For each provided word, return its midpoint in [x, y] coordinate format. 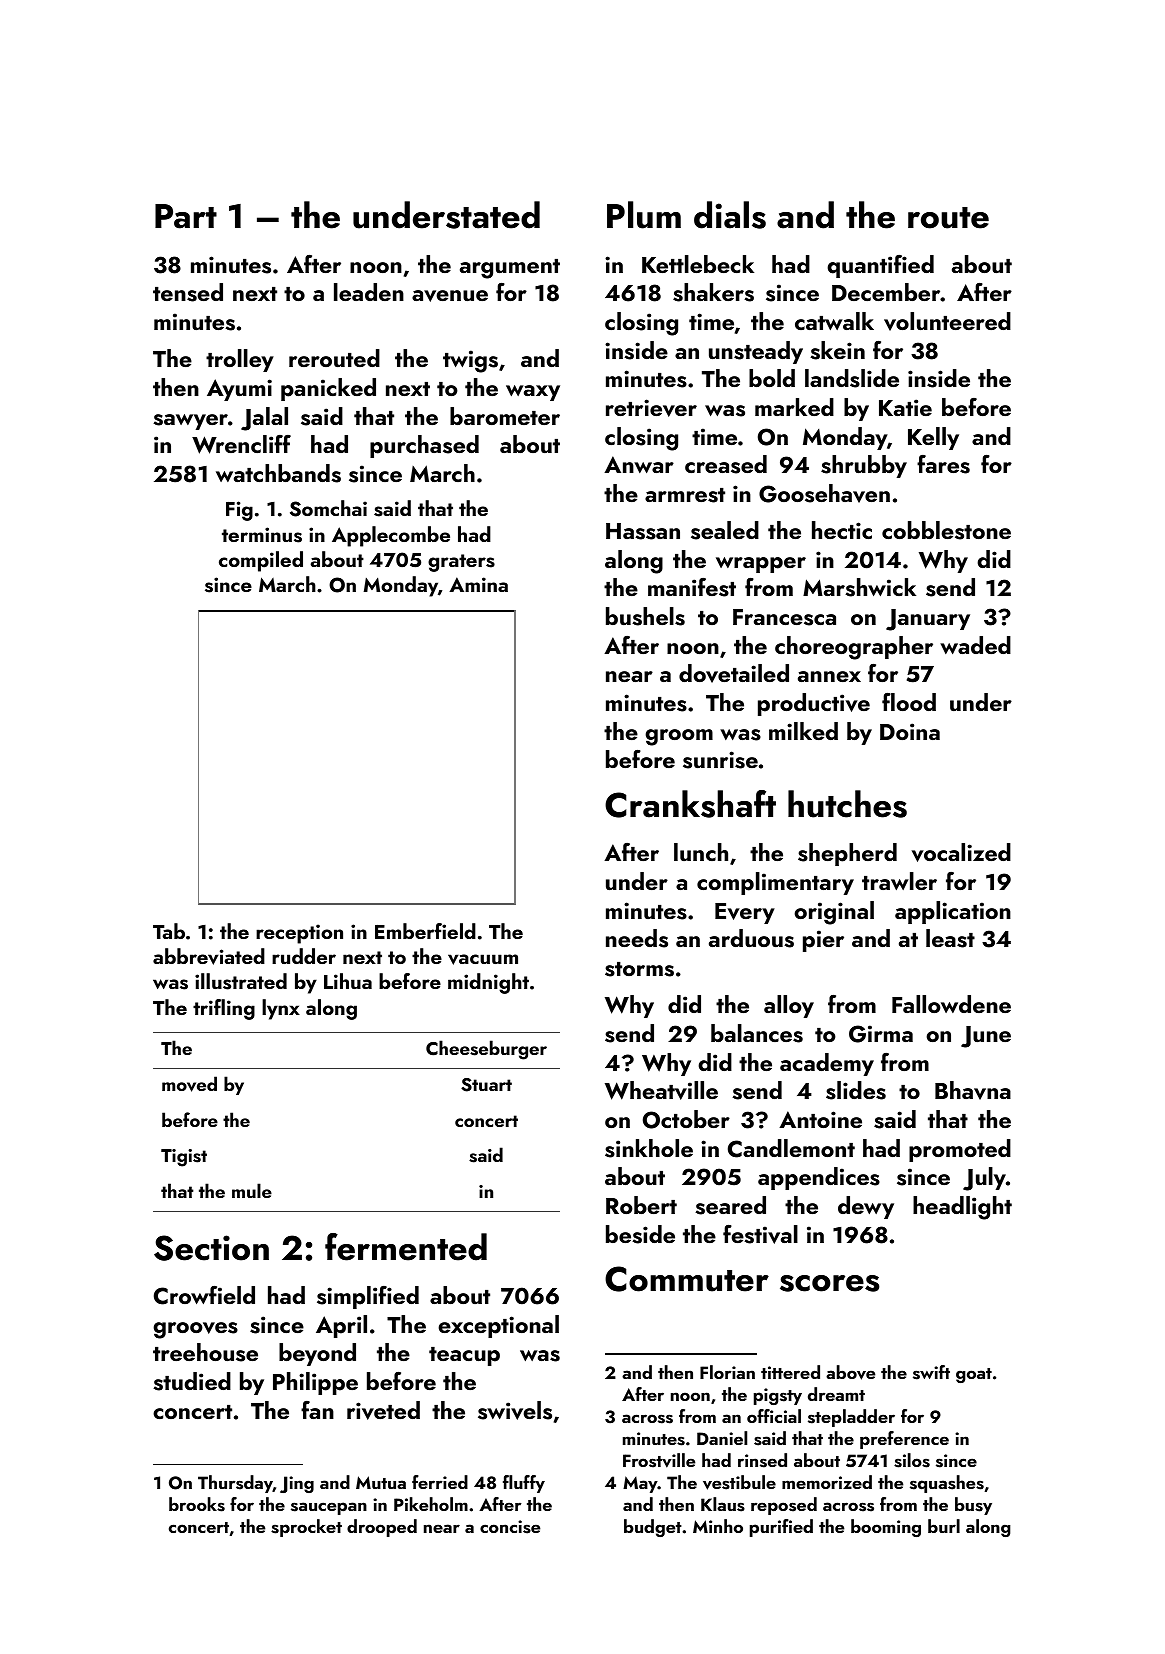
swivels [515, 1410]
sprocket [306, 1528]
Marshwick [859, 587]
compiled [261, 561]
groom [679, 737]
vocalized [961, 852]
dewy [866, 1207]
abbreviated [209, 956]
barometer [505, 416]
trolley [240, 360]
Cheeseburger [486, 1050]
